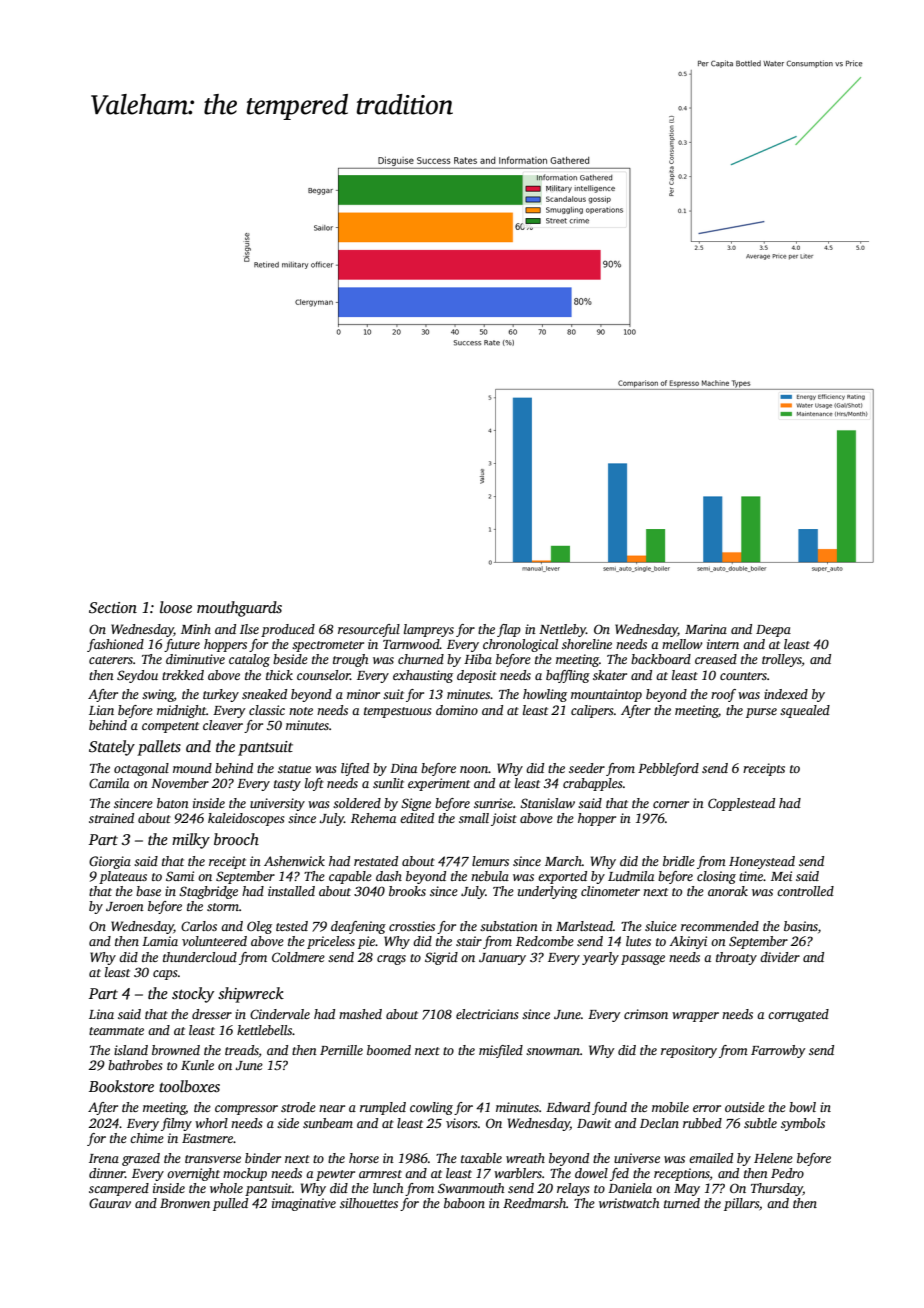  What do you see at coordinates (706, 629) in the screenshot?
I see `Marina` at bounding box center [706, 629].
